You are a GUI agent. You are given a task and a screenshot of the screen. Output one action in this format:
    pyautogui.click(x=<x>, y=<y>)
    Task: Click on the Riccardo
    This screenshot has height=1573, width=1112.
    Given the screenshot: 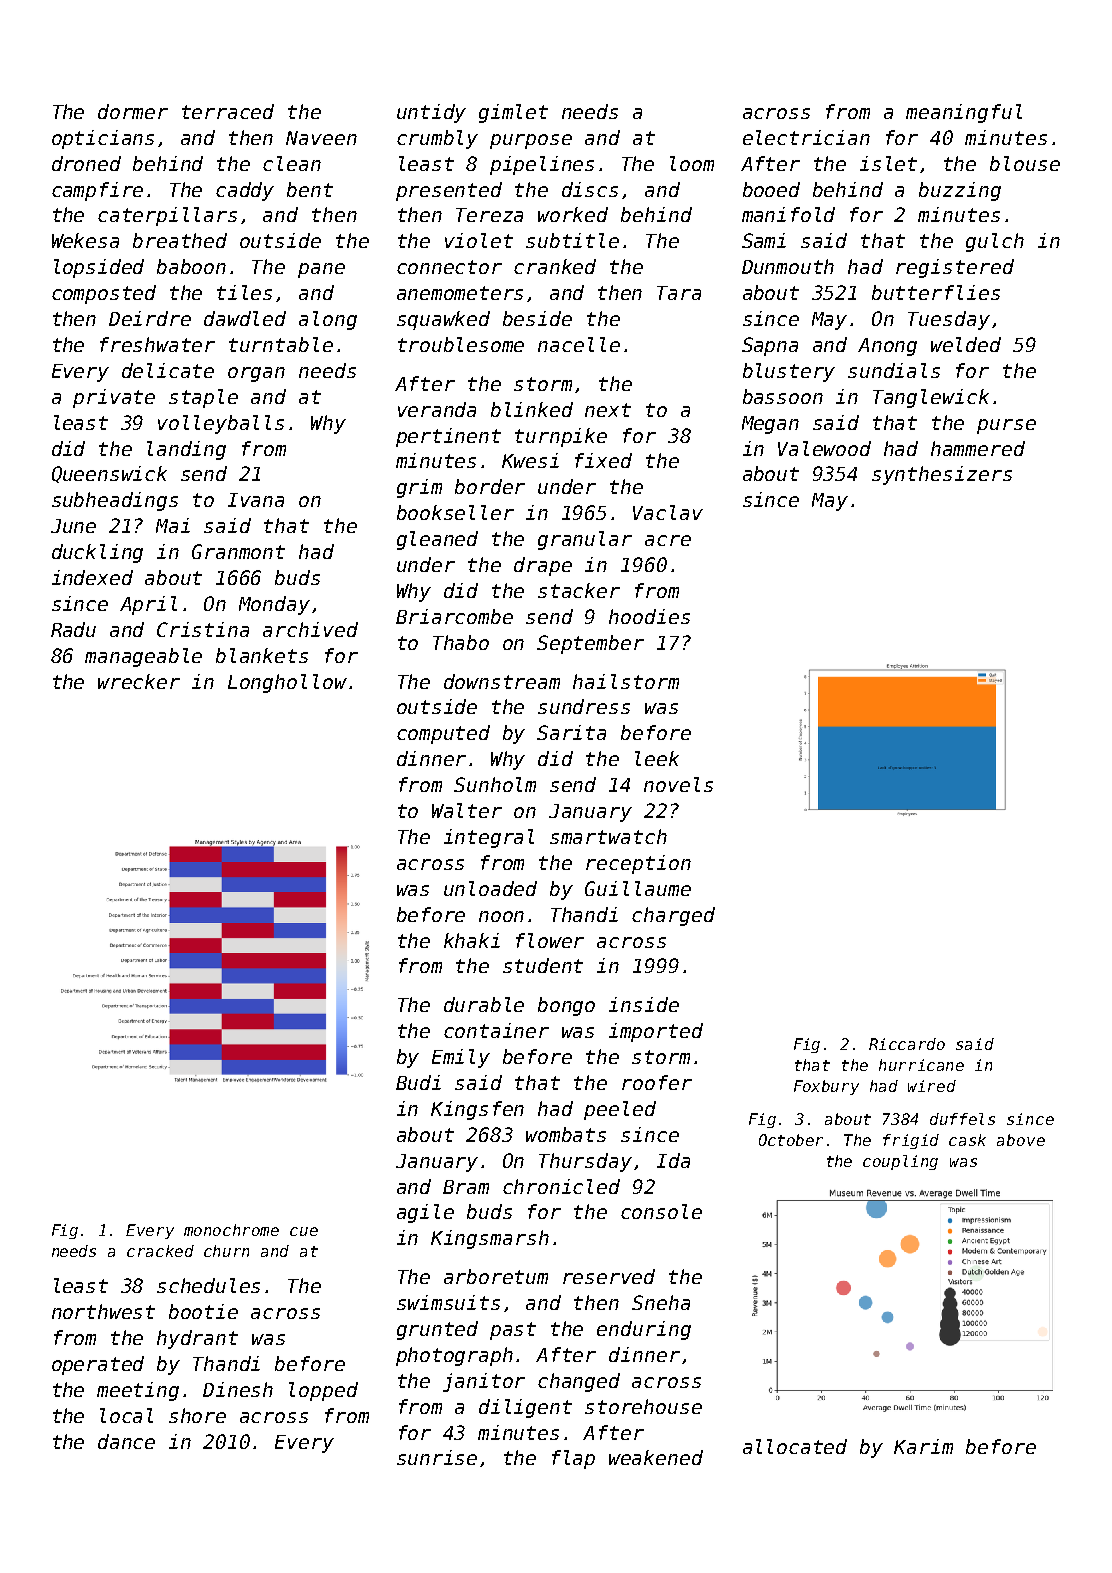 What is the action you would take?
    pyautogui.click(x=907, y=1044)
